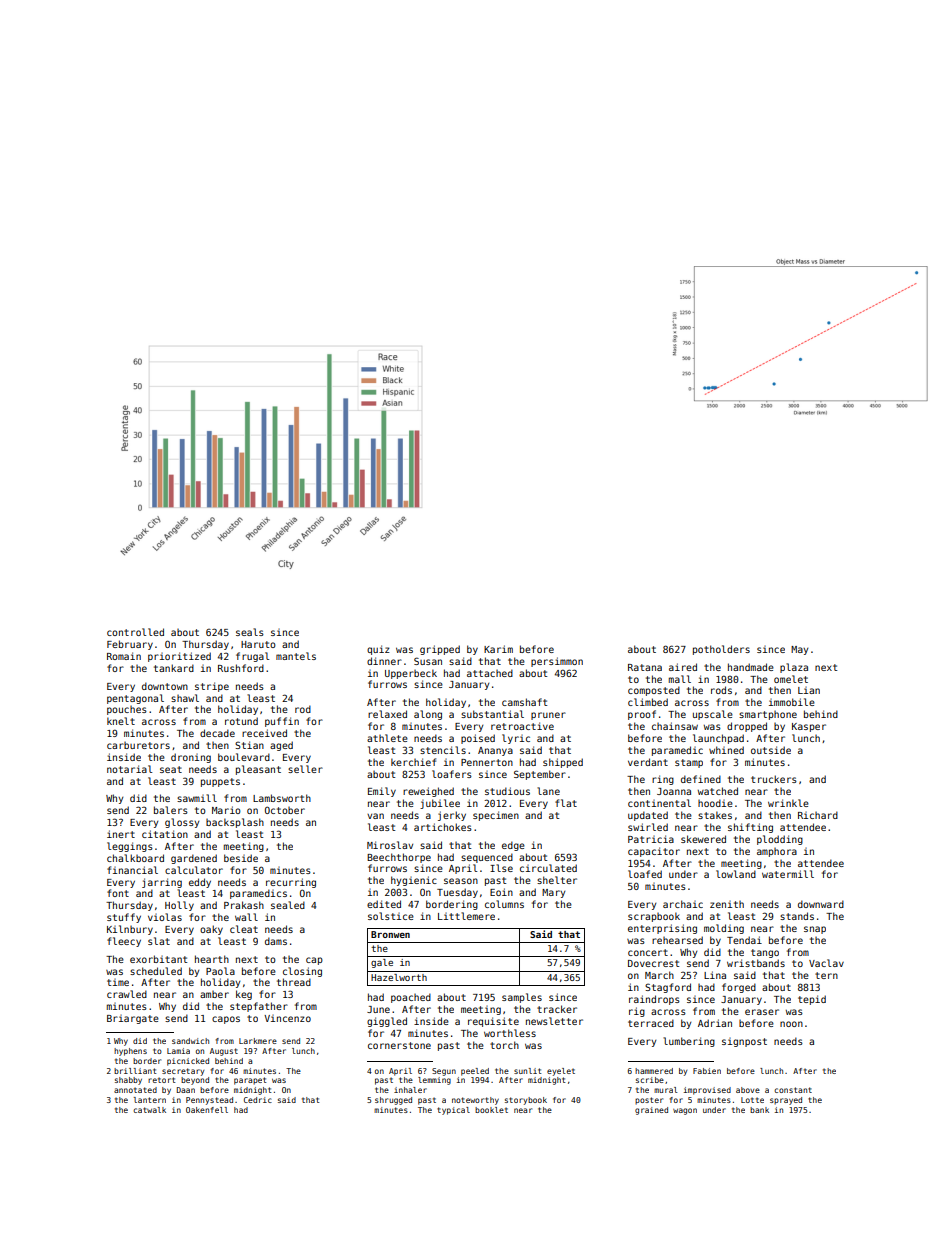 The width and height of the image is (952, 1233). Describe the element at coordinates (399, 858) in the image. I see `Beechthorpe` at that location.
